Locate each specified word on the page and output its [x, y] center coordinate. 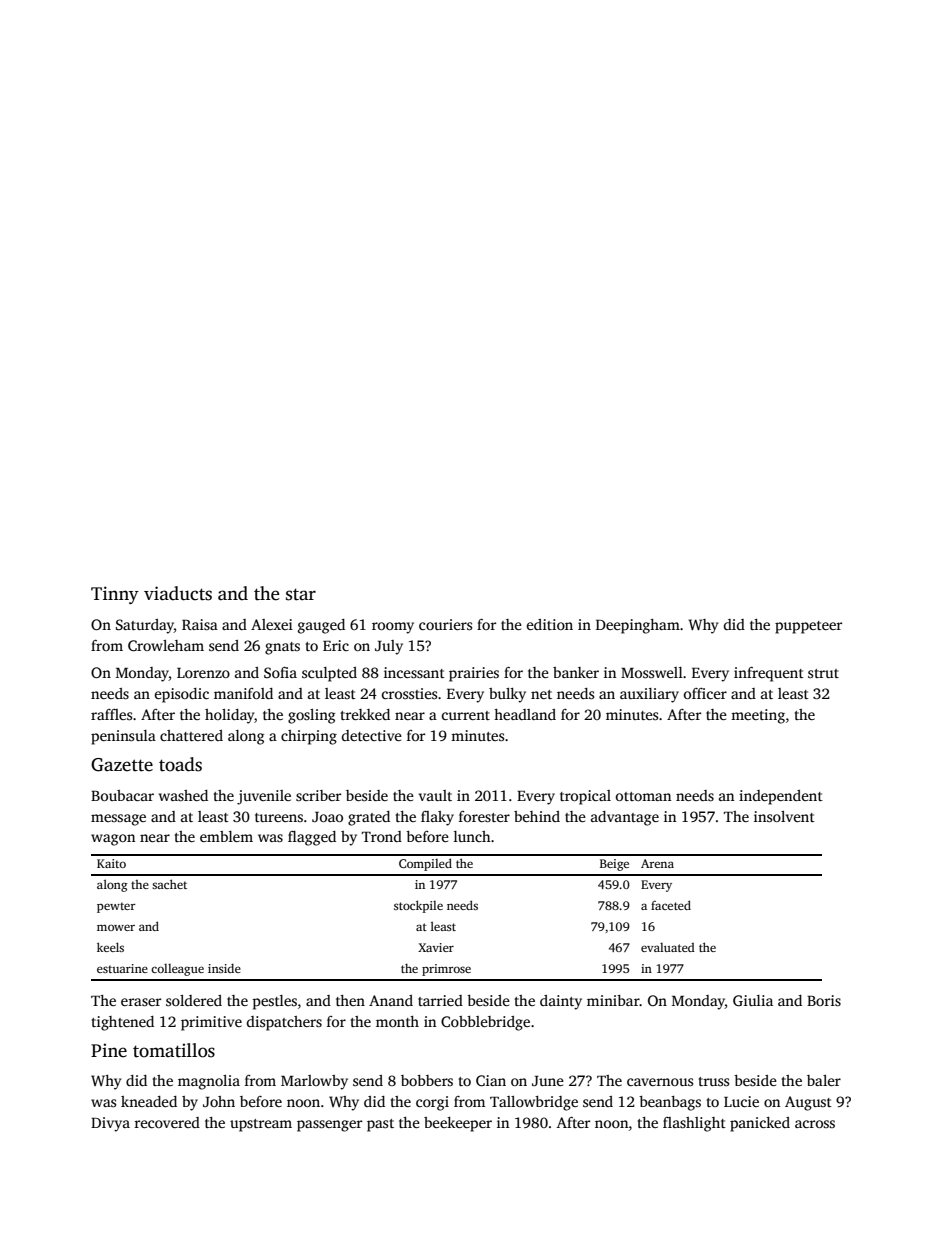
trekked [365, 714]
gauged [321, 626]
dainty [561, 1002]
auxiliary [649, 695]
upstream [261, 1125]
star [301, 594]
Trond [382, 836]
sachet [169, 884]
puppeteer [808, 627]
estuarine [122, 968]
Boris [824, 1000]
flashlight [694, 1124]
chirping [309, 737]
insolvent [784, 816]
